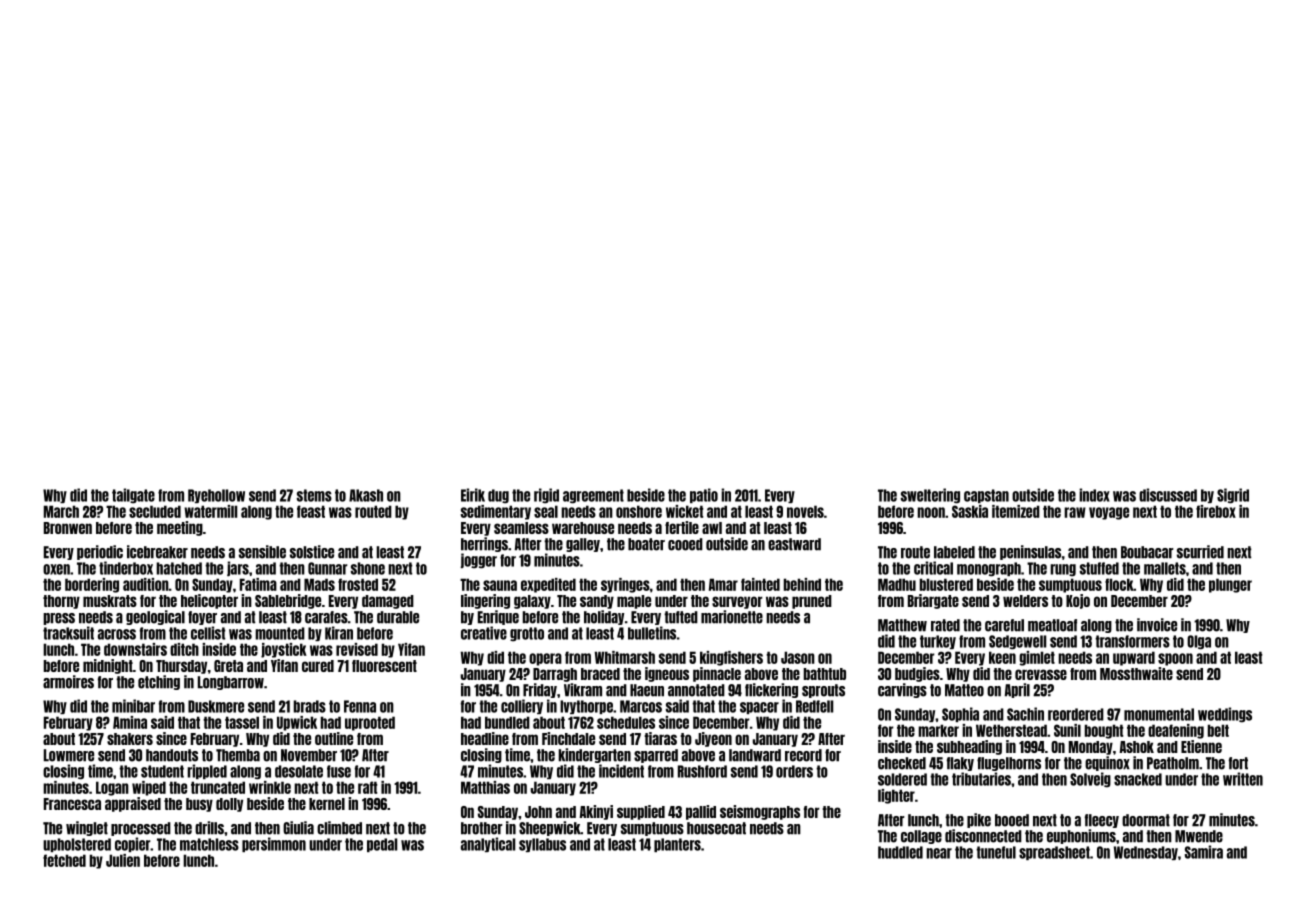  What do you see at coordinates (130, 739) in the image?
I see `shakers` at bounding box center [130, 739].
